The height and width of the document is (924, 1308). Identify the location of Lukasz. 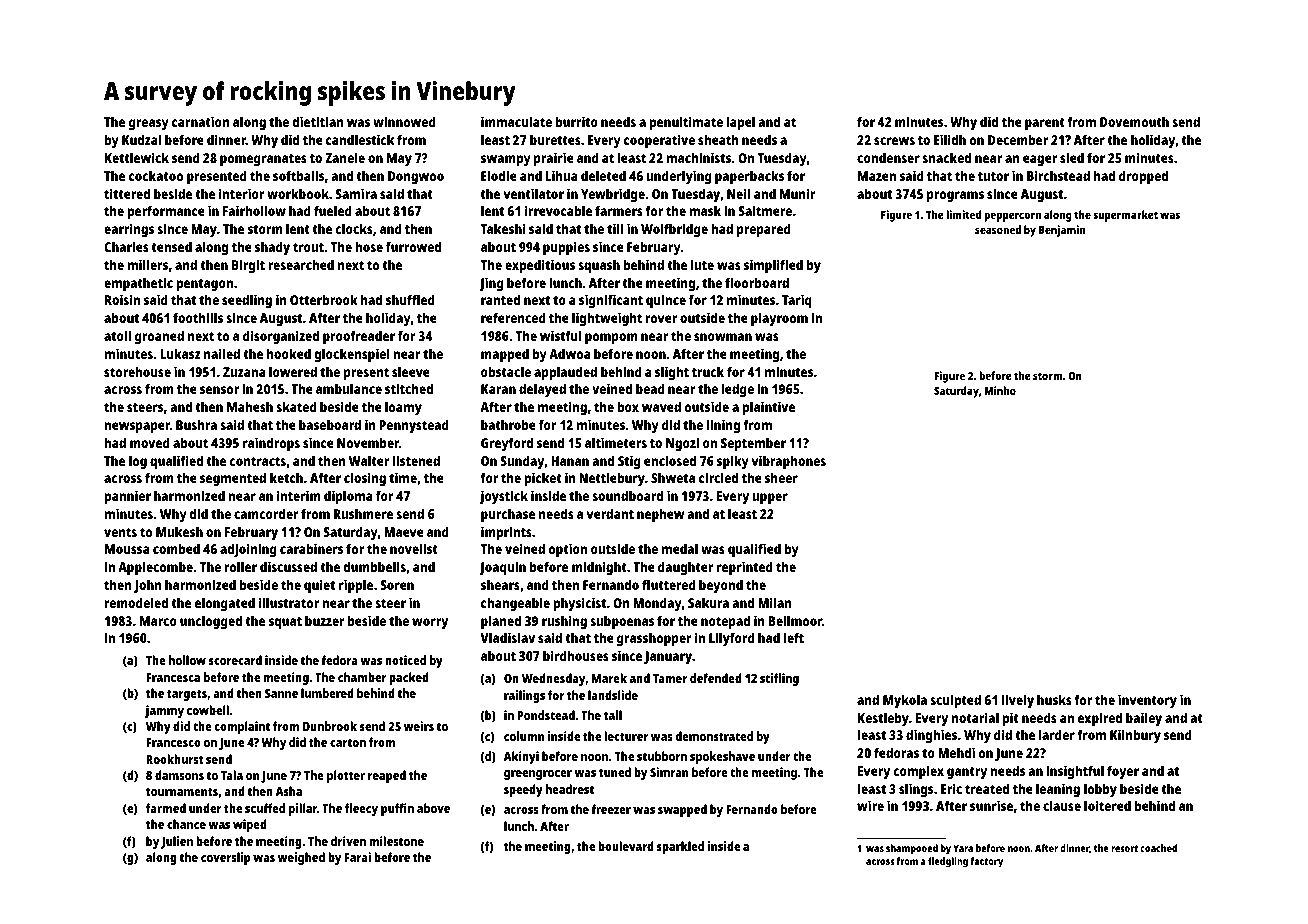
(180, 353).
